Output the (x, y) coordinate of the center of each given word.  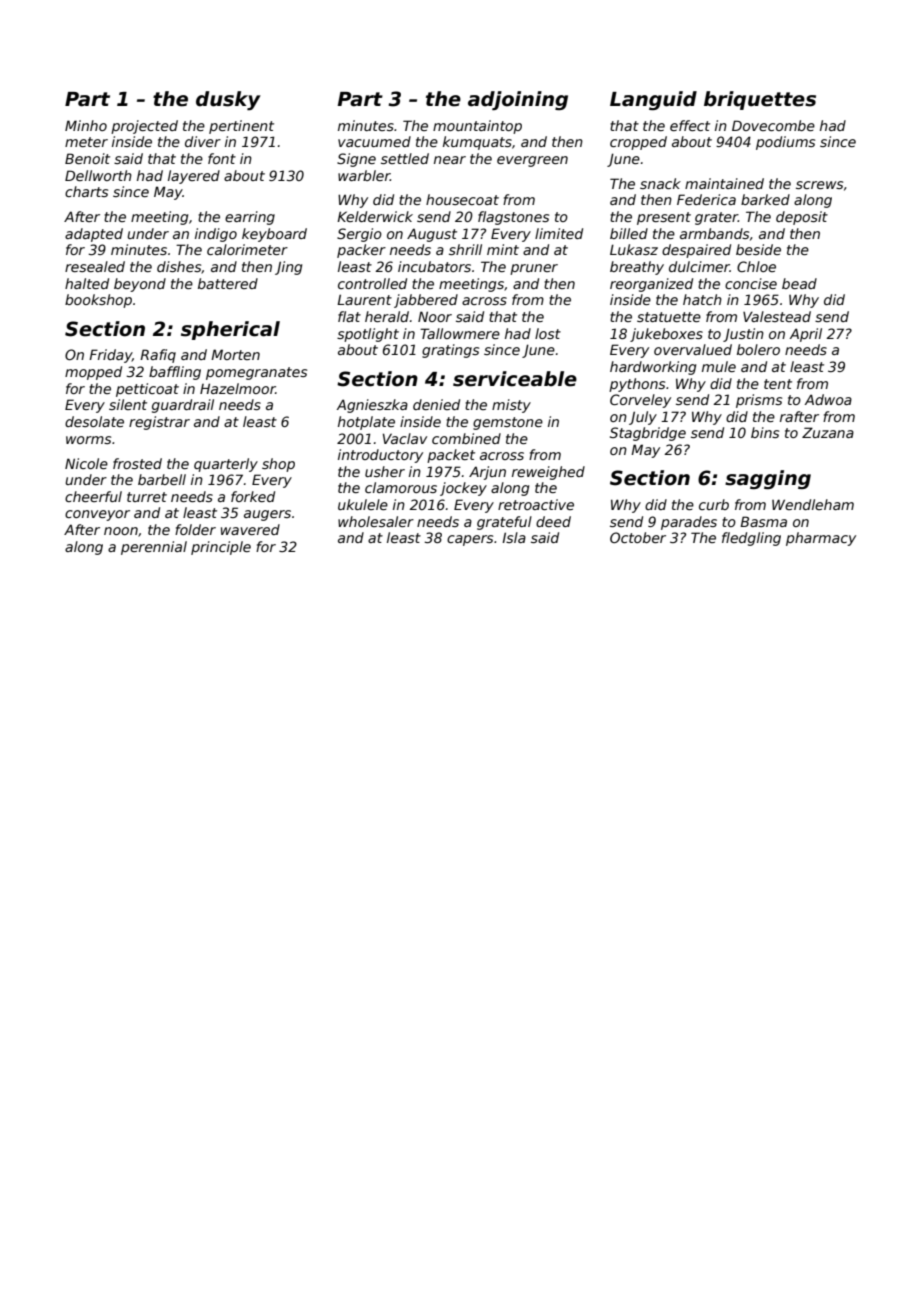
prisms (759, 401)
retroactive (536, 504)
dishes (179, 267)
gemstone (508, 423)
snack (660, 183)
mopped (93, 373)
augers (267, 515)
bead (799, 283)
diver (203, 141)
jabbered (426, 301)
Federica (706, 199)
